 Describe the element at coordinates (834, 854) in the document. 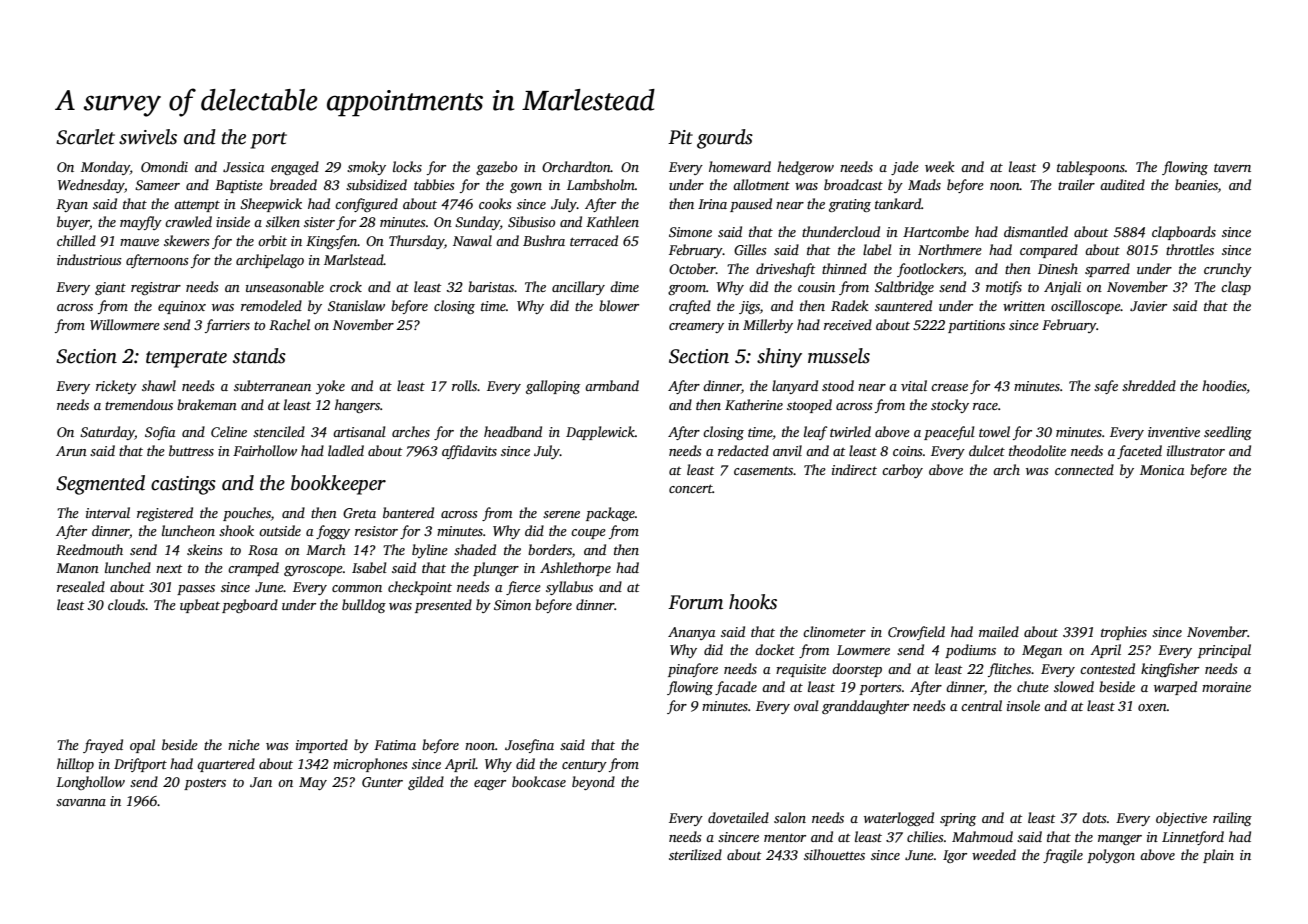

I see `silhouettes` at that location.
